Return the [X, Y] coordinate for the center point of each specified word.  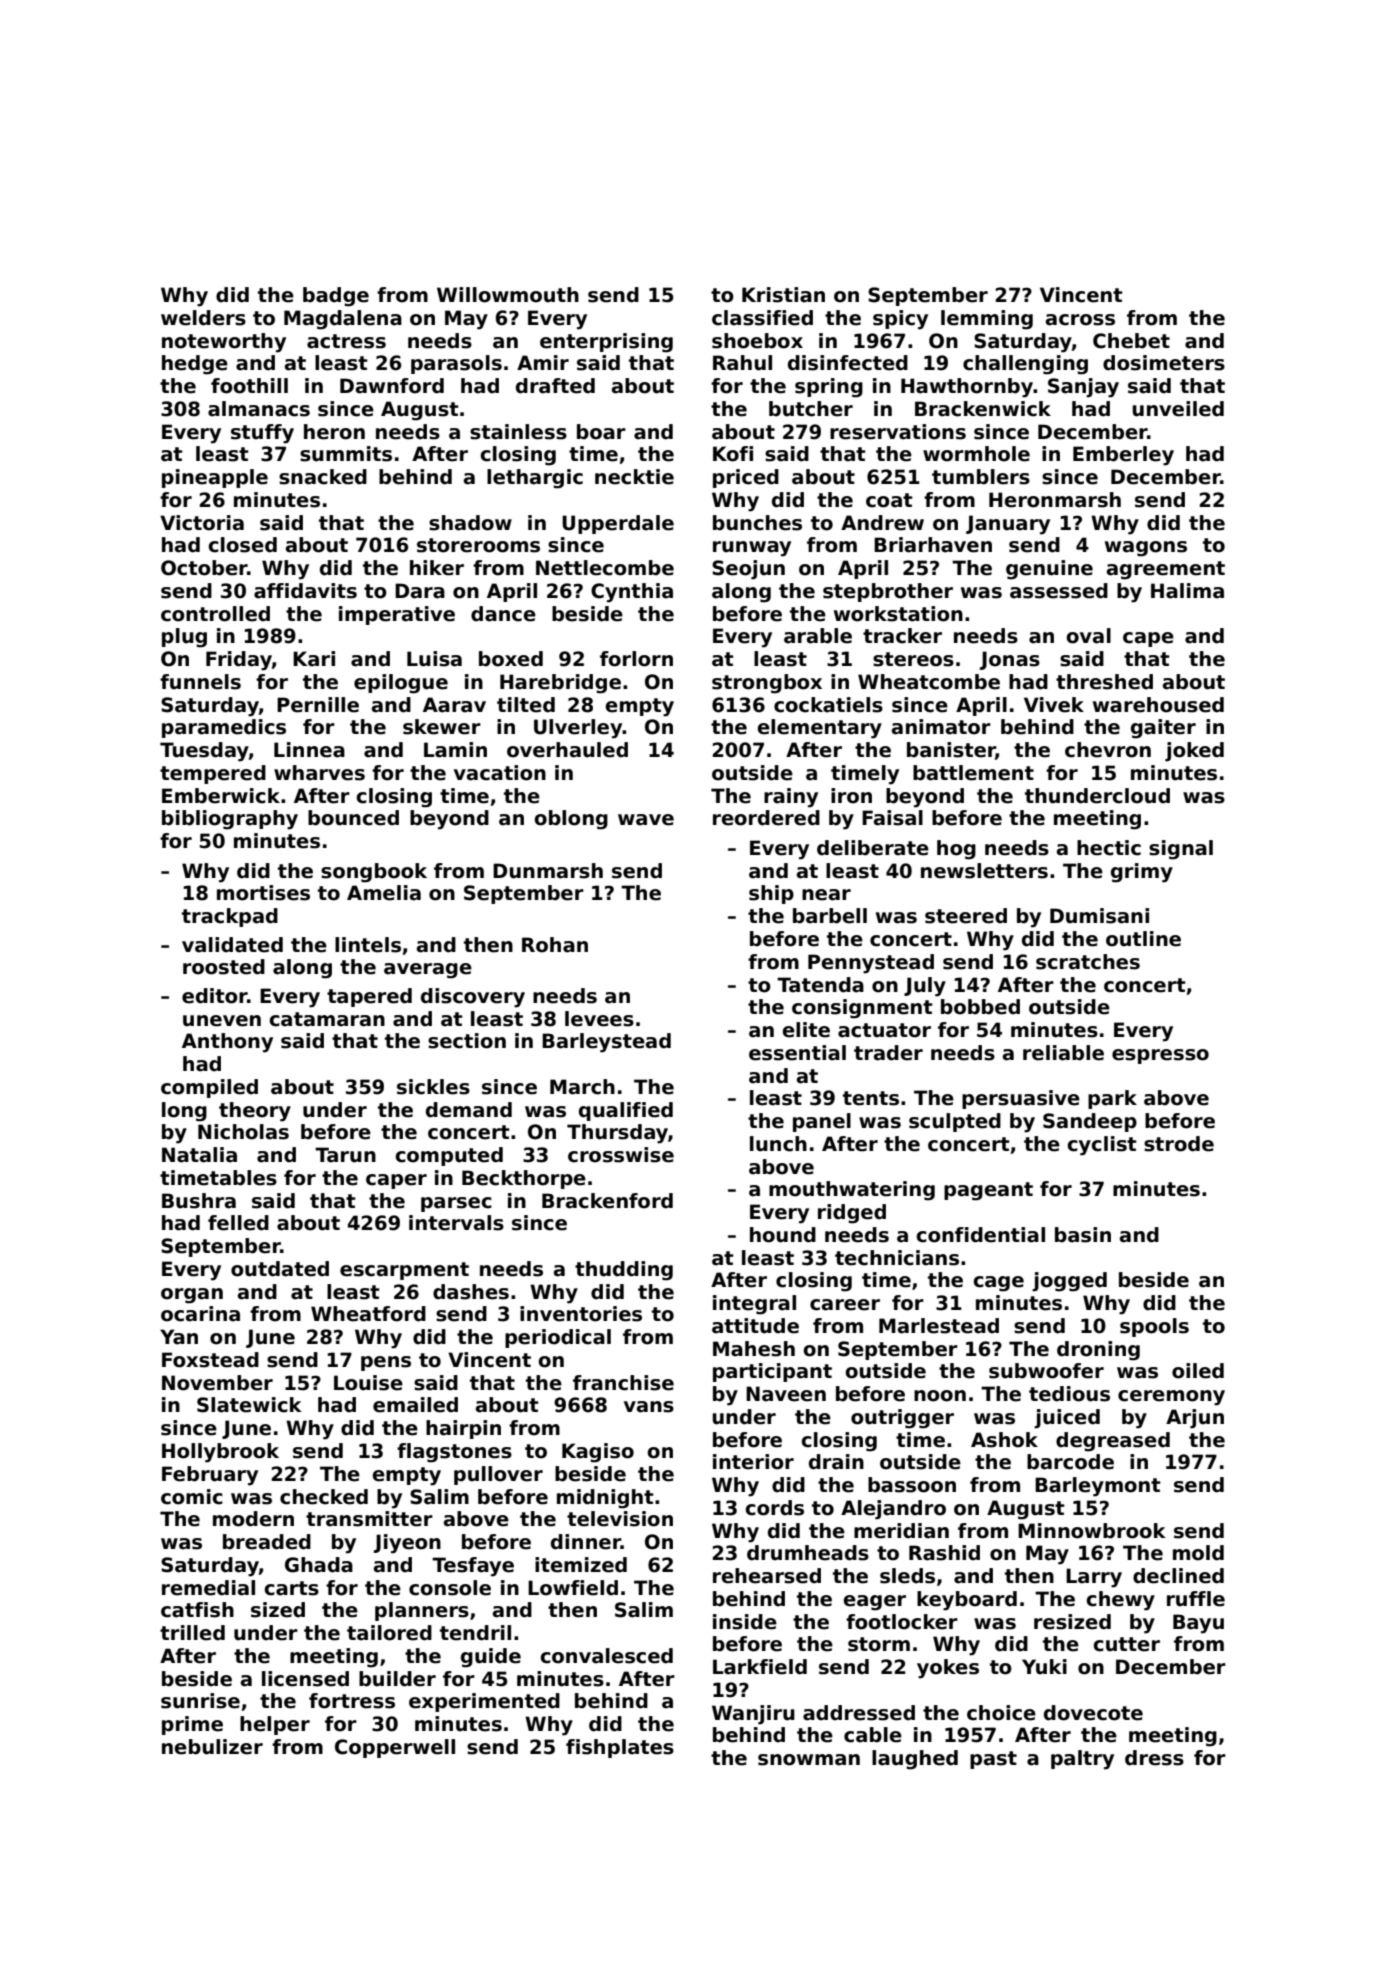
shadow [470, 523]
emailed [415, 1405]
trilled [192, 1633]
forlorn [636, 659]
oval [1088, 636]
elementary [819, 729]
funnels [200, 682]
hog [956, 850]
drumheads [808, 1553]
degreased [1113, 1442]
